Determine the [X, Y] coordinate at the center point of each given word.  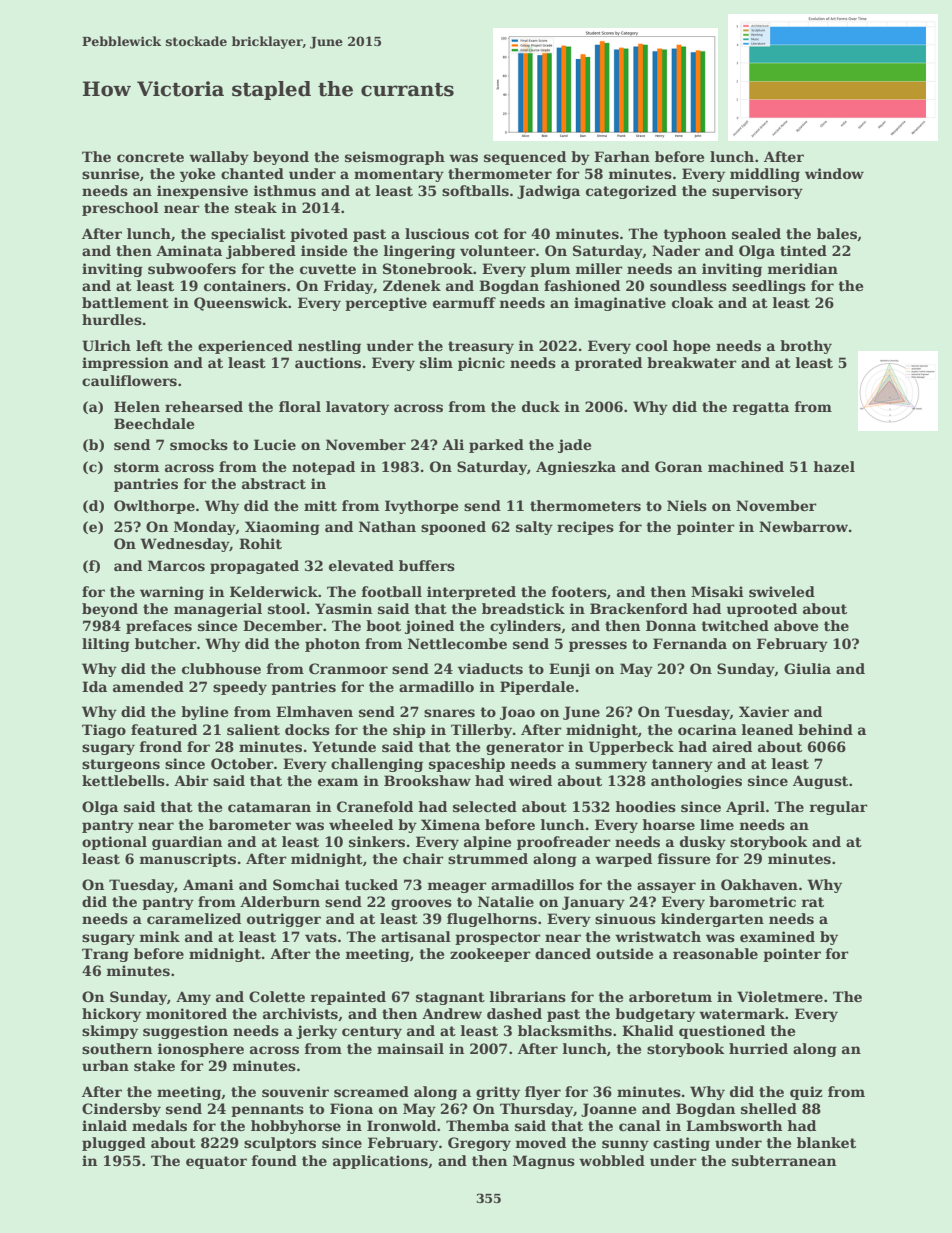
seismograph [395, 158]
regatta [761, 408]
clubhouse [221, 668]
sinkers [377, 841]
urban [105, 1065]
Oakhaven [759, 884]
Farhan [622, 156]
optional [114, 843]
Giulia [807, 668]
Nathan [387, 526]
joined [429, 627]
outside [624, 953]
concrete [150, 157]
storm [136, 467]
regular [839, 808]
